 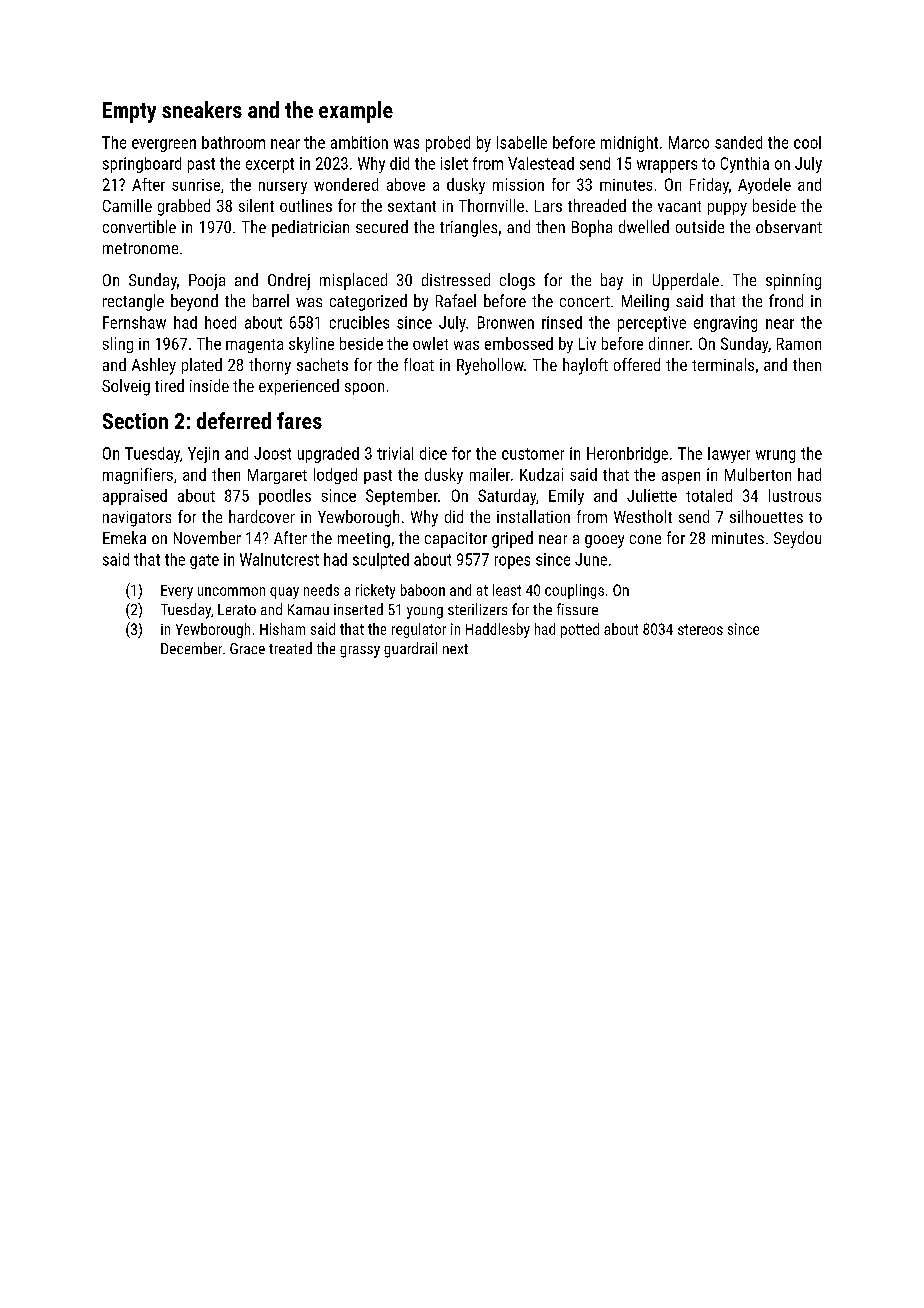 What do you see at coordinates (358, 609) in the screenshot?
I see `inserted` at bounding box center [358, 609].
